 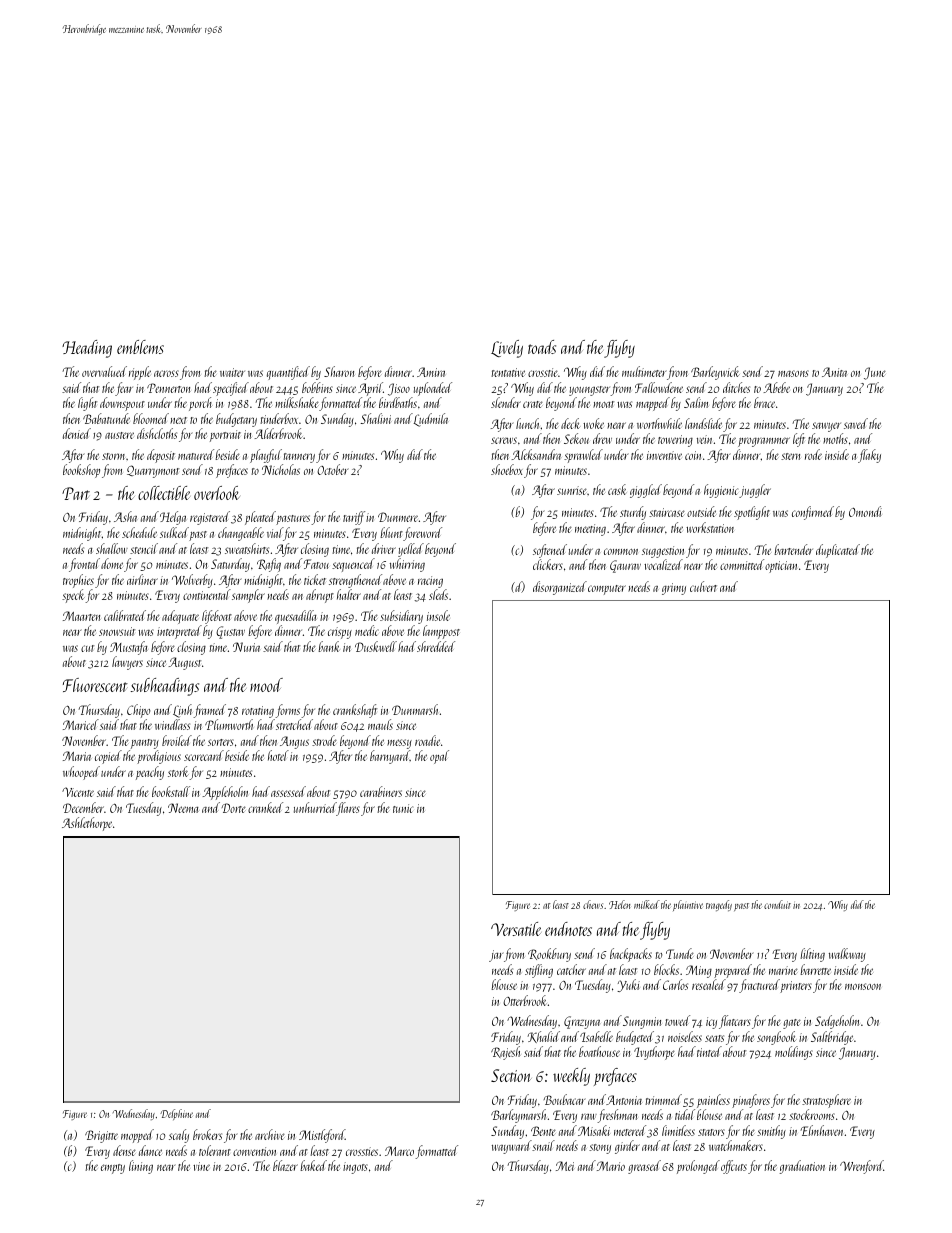 What do you see at coordinates (875, 373) in the screenshot?
I see `June` at bounding box center [875, 373].
